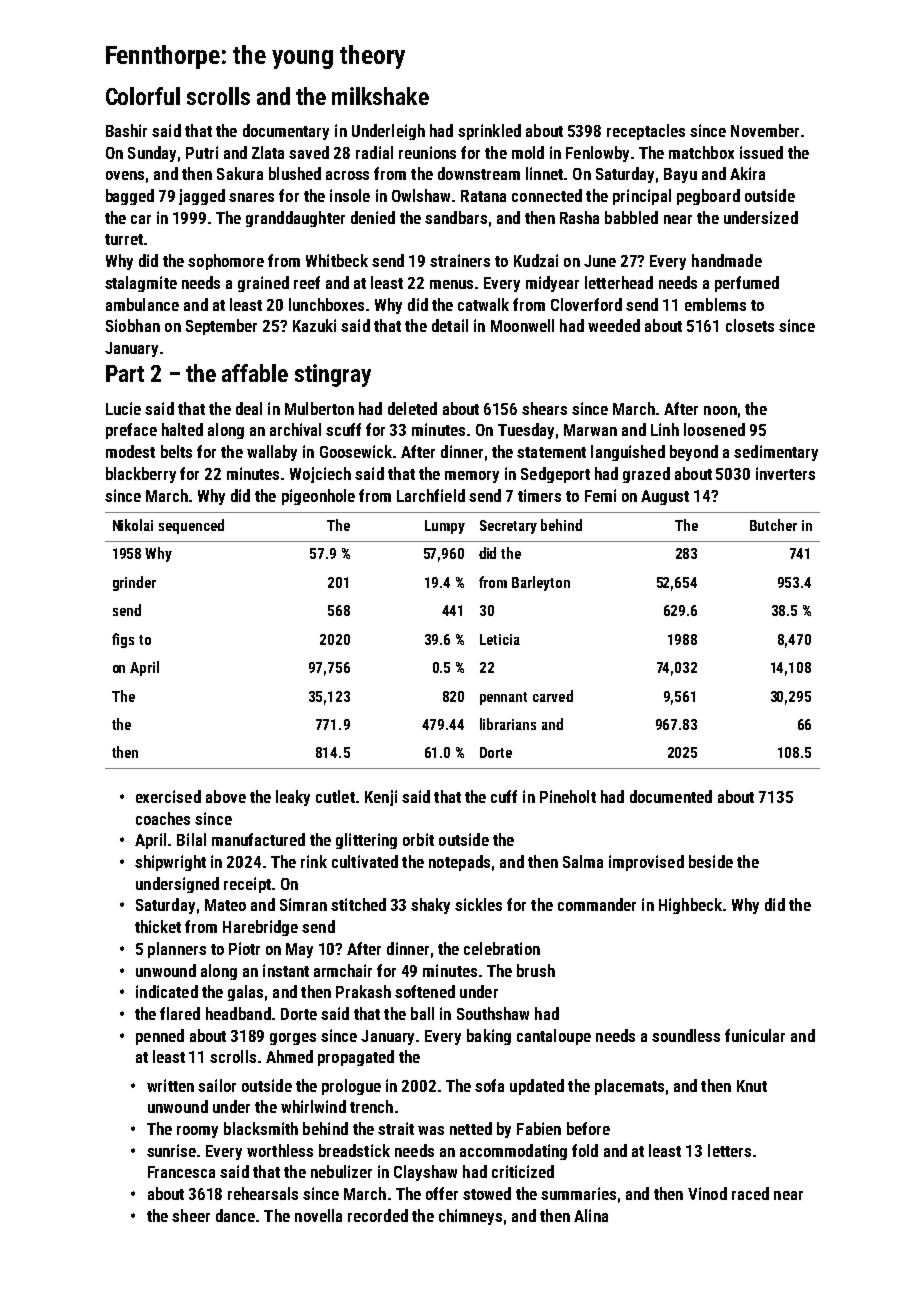 This screenshot has width=924, height=1308. What do you see at coordinates (293, 798) in the screenshot?
I see `leaky` at bounding box center [293, 798].
